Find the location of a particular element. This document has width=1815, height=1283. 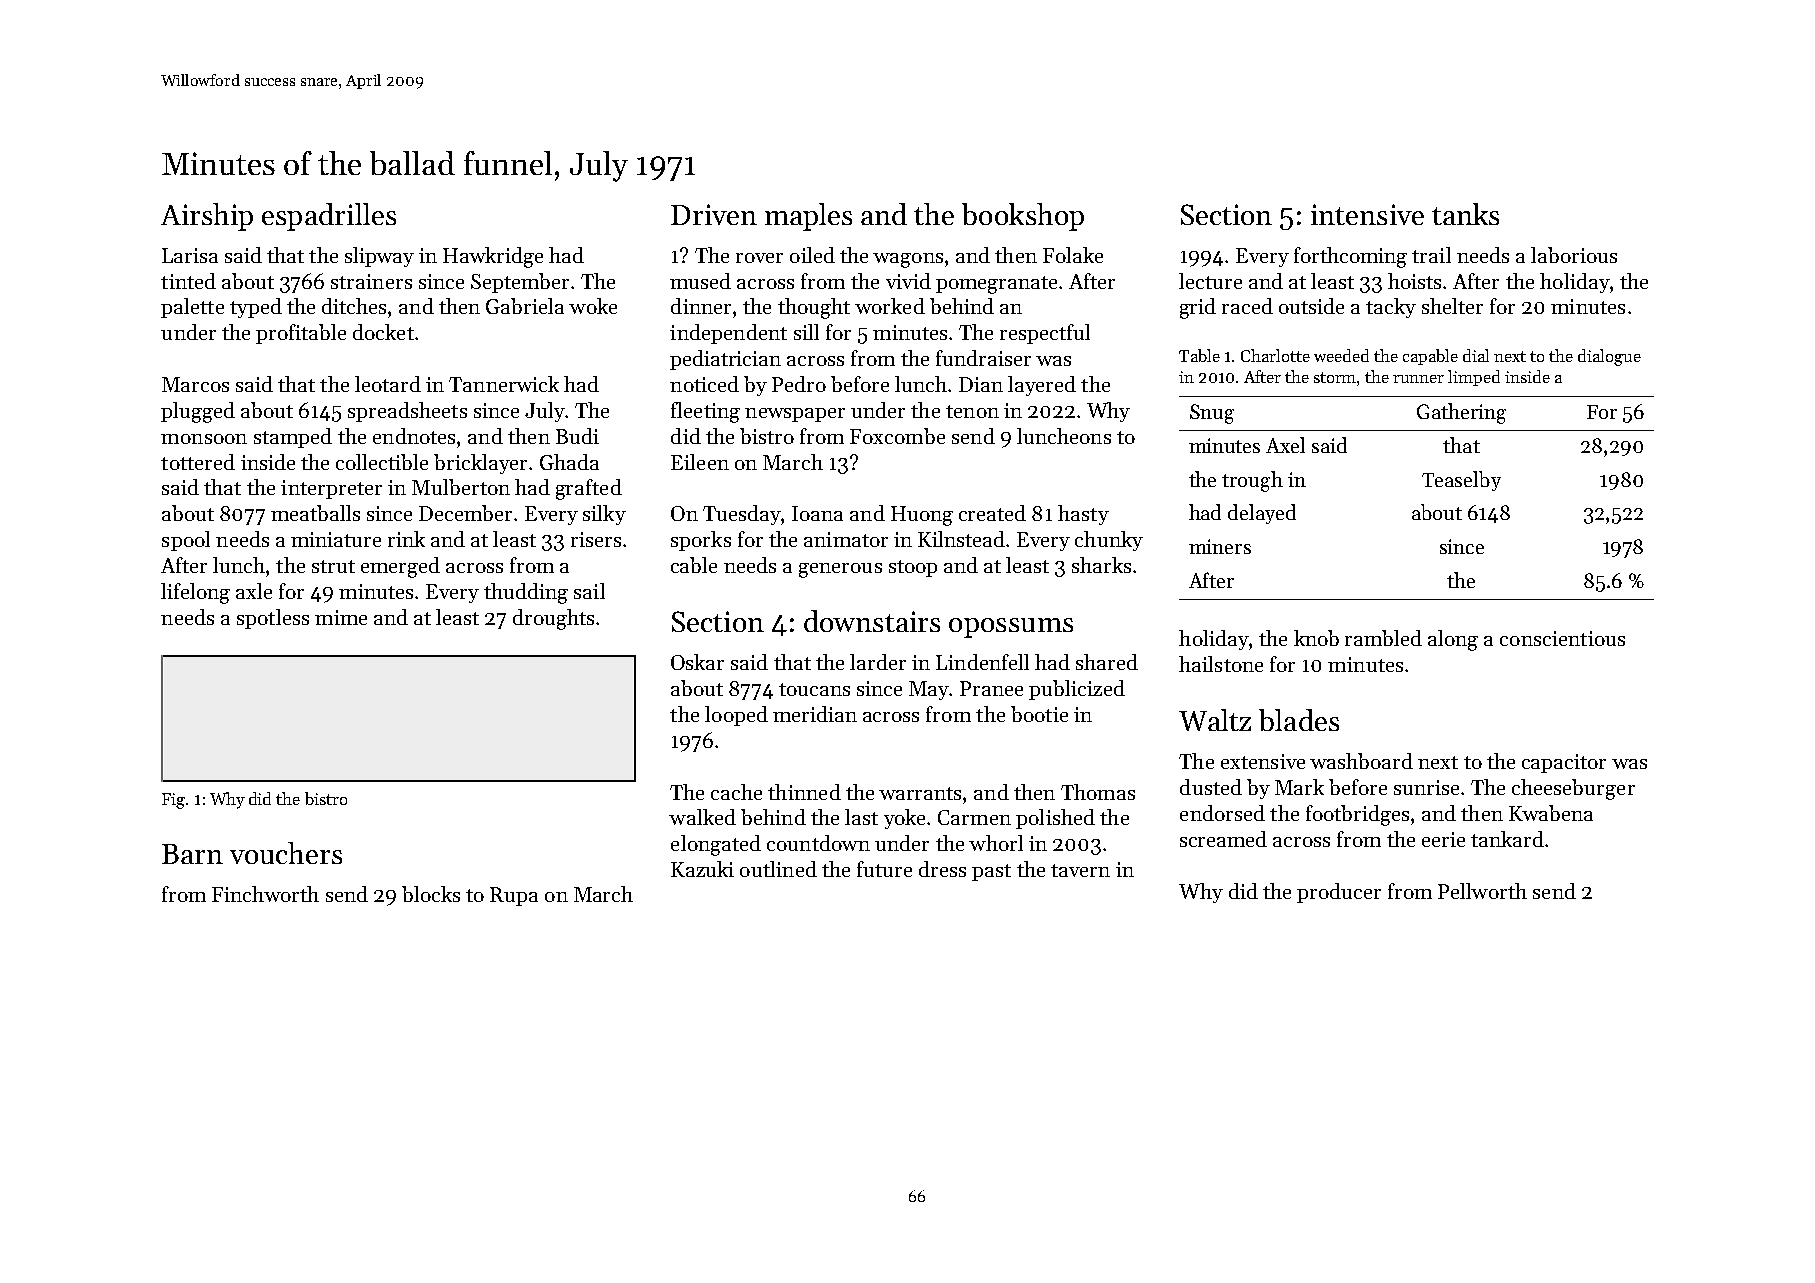

Oskar is located at coordinates (697, 662).
